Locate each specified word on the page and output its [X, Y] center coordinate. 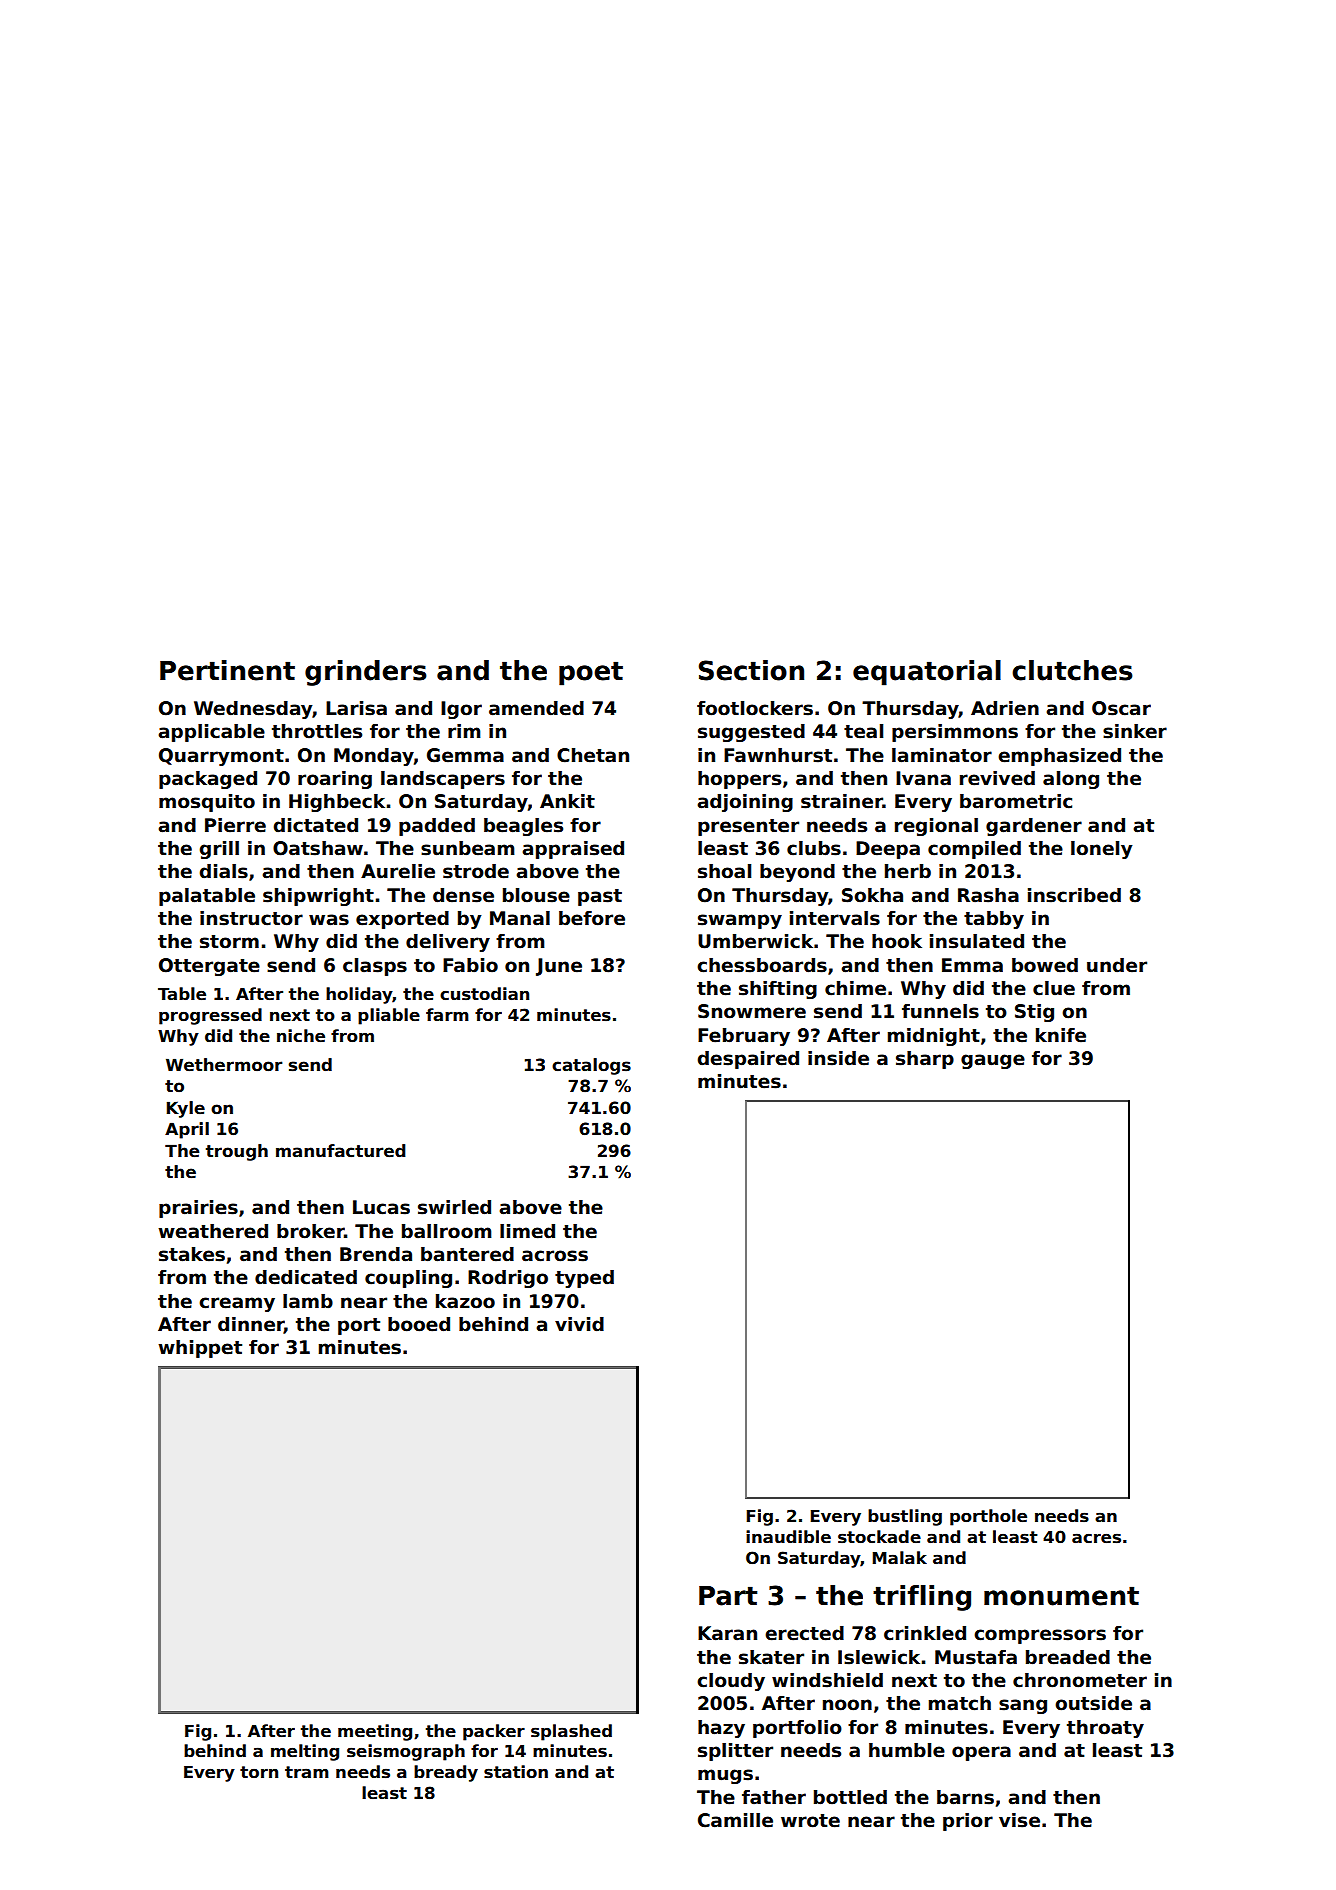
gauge [993, 1061]
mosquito [207, 803]
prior [968, 1822]
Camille [735, 1820]
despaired [748, 1060]
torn [259, 1772]
